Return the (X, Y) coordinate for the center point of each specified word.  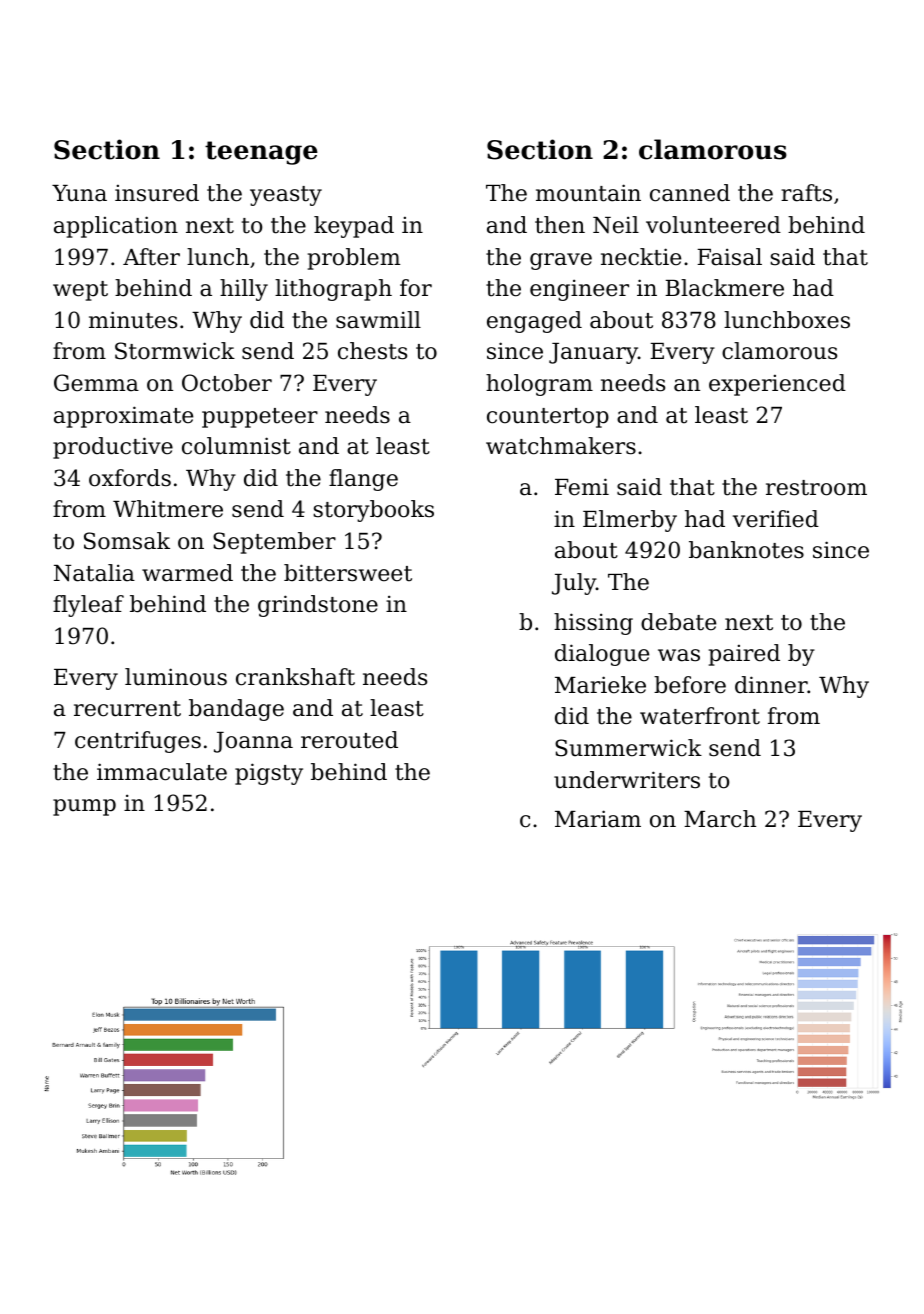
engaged (534, 322)
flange (363, 480)
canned (690, 193)
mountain (588, 193)
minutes (133, 320)
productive (113, 448)
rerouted (349, 740)
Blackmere (724, 288)
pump (84, 807)
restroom (816, 488)
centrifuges (138, 742)
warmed (187, 573)
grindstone (318, 606)
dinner (771, 685)
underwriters (627, 780)
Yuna (79, 193)
